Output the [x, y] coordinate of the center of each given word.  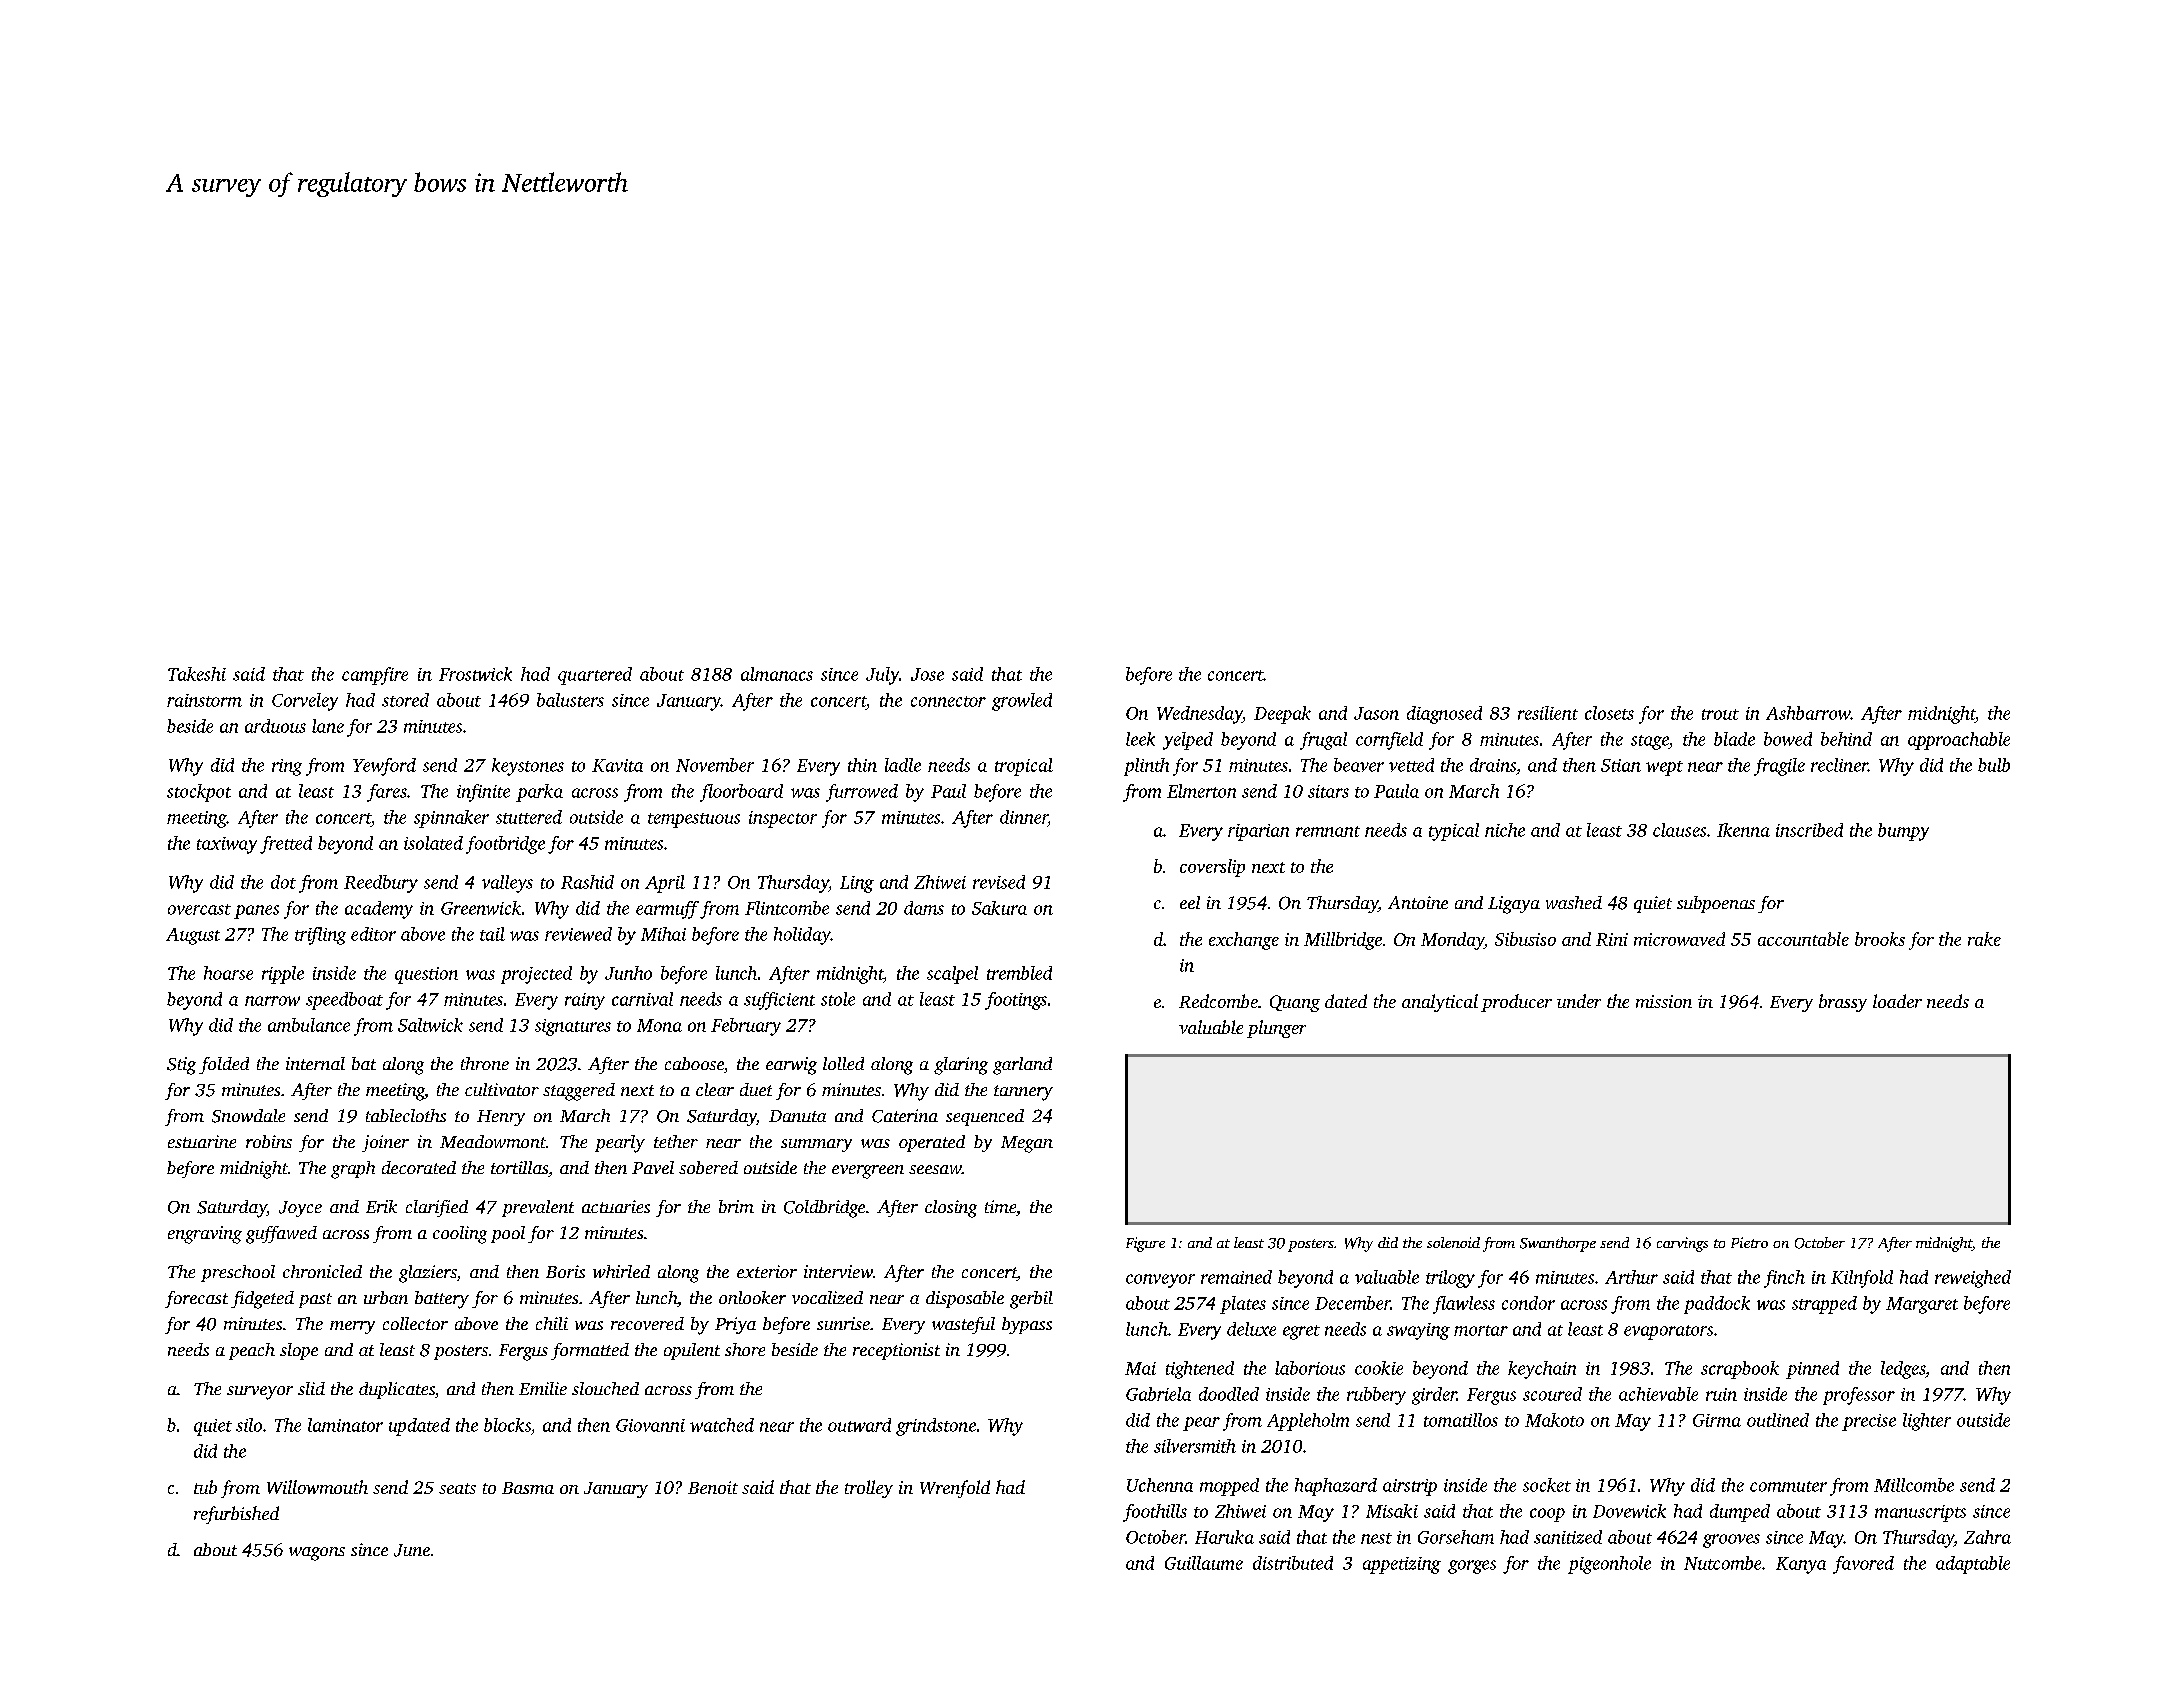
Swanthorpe [1558, 1244]
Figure [1145, 1244]
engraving [205, 1235]
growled [1022, 702]
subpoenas [1716, 904]
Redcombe [1218, 1001]
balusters [570, 700]
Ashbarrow [1808, 713]
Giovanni [650, 1425]
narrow [272, 1001]
